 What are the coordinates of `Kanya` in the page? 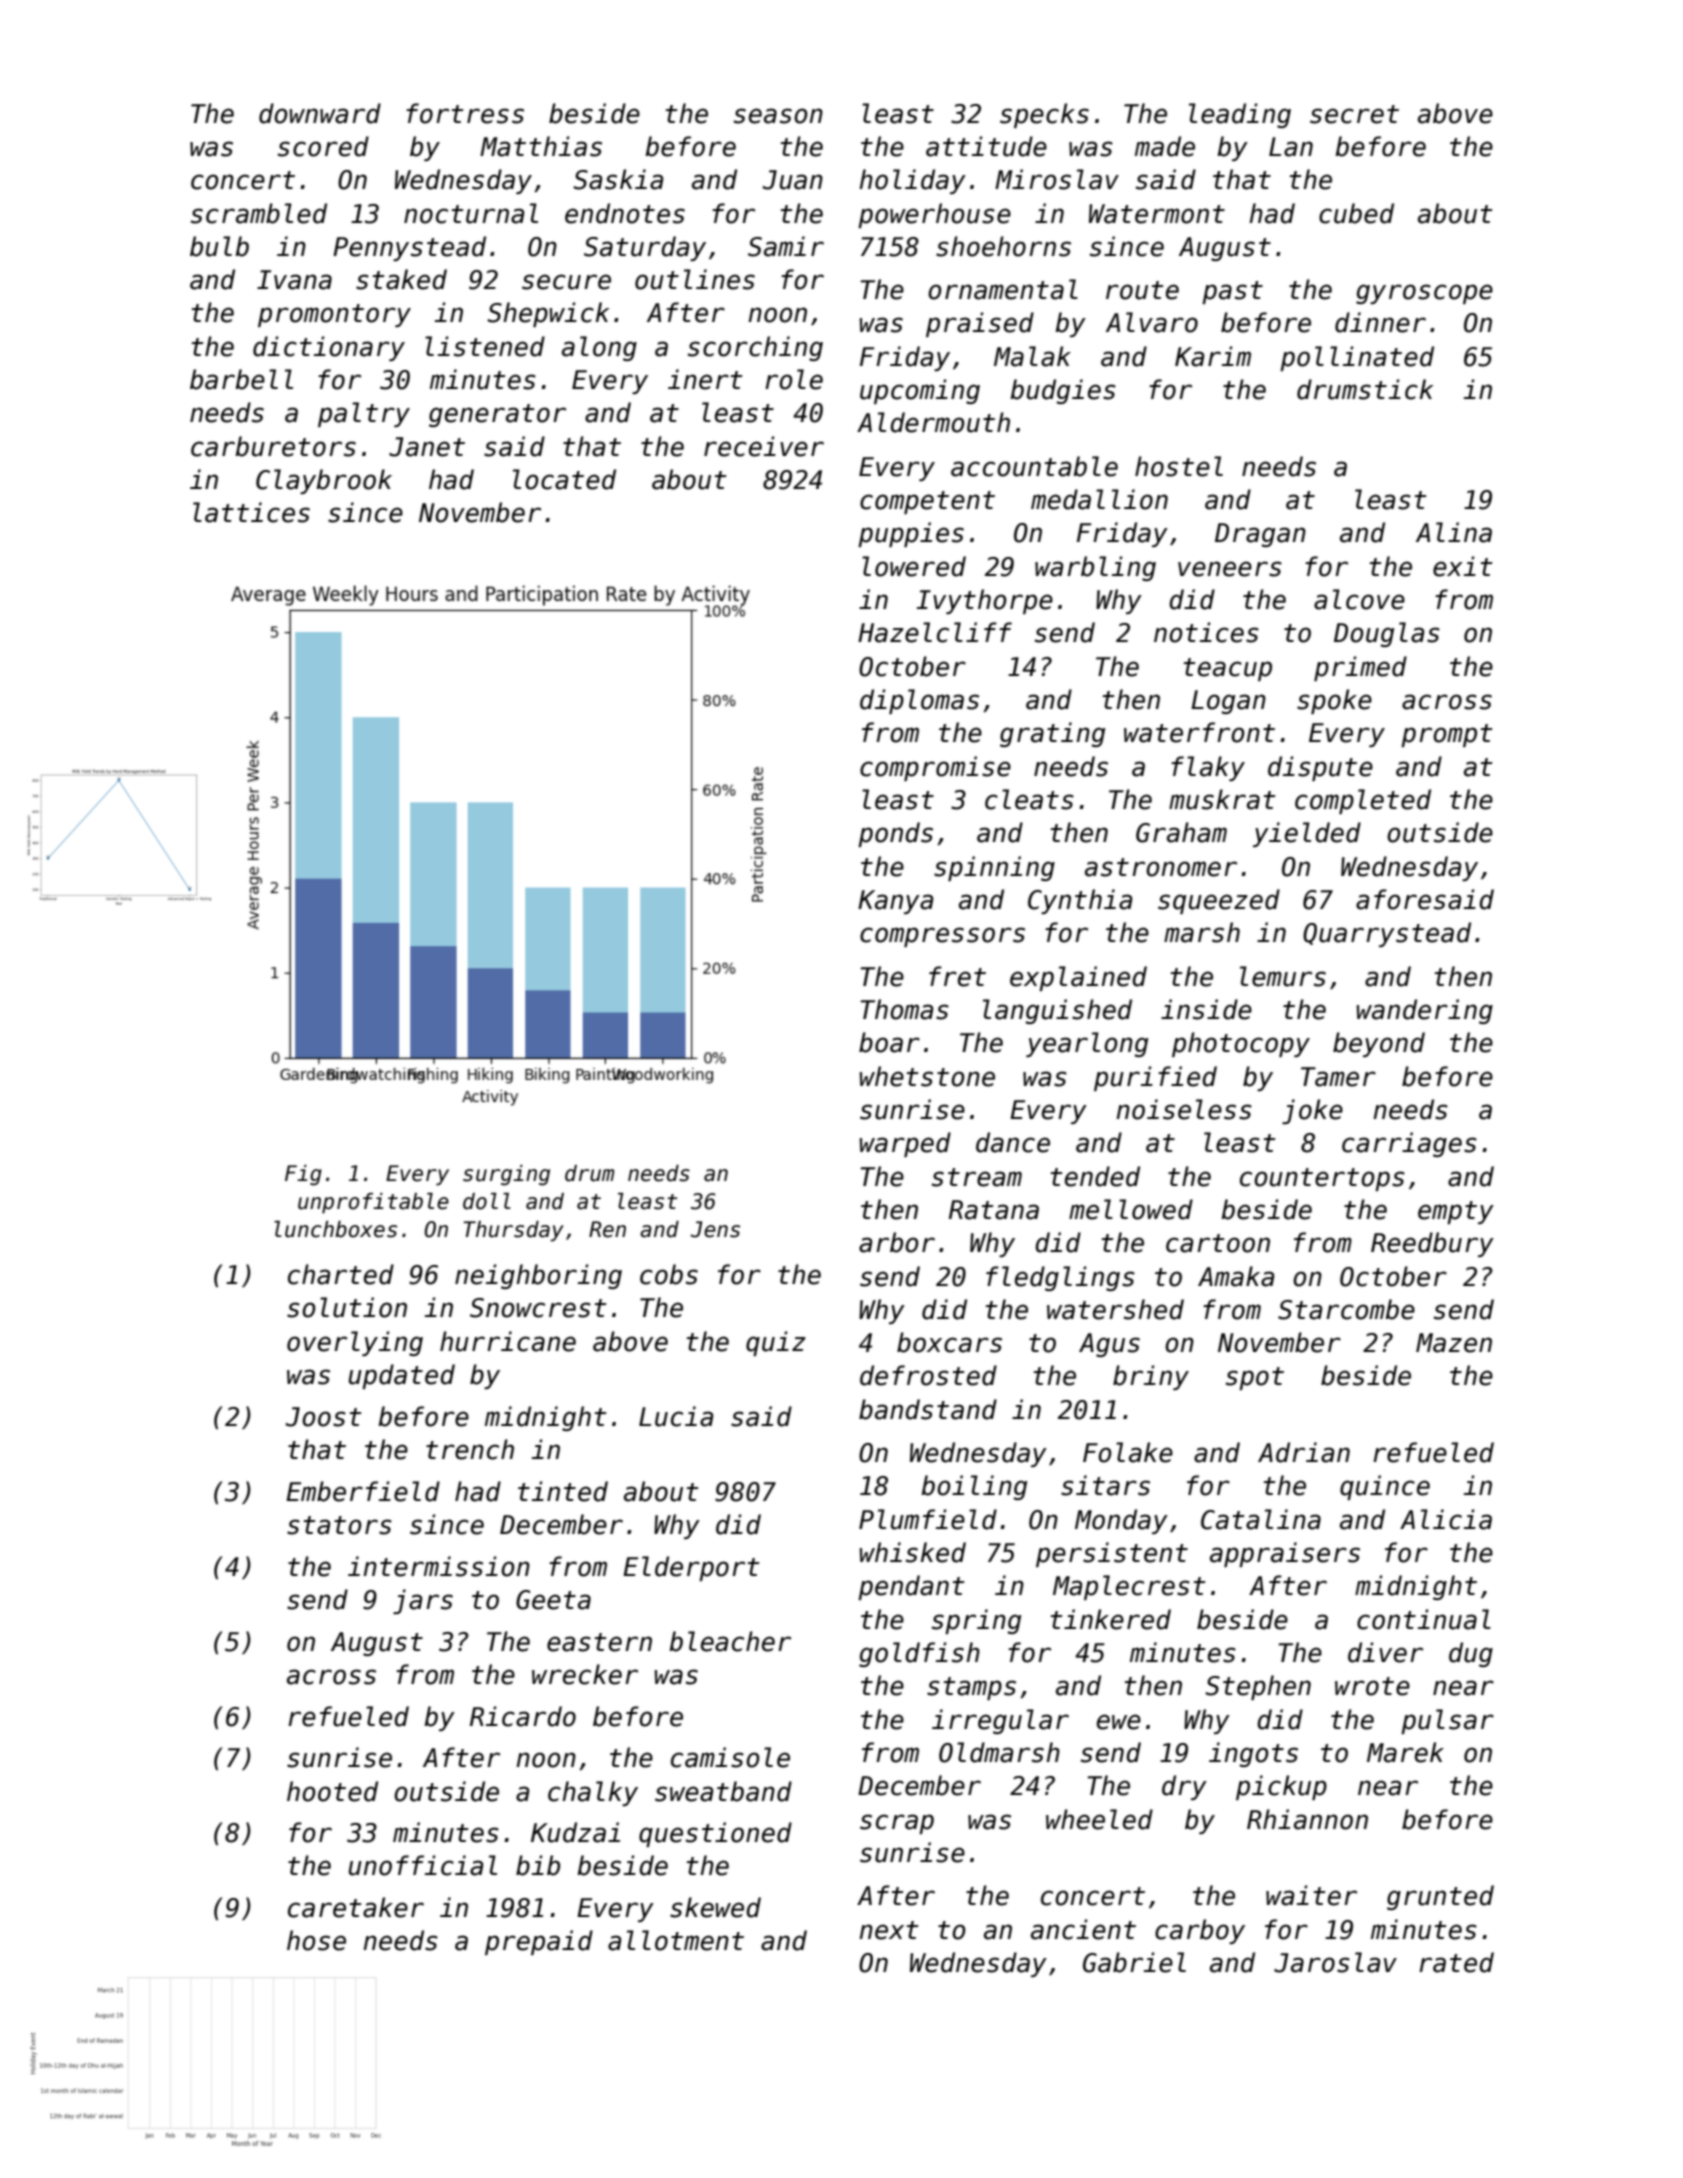 It's located at (895, 902).
